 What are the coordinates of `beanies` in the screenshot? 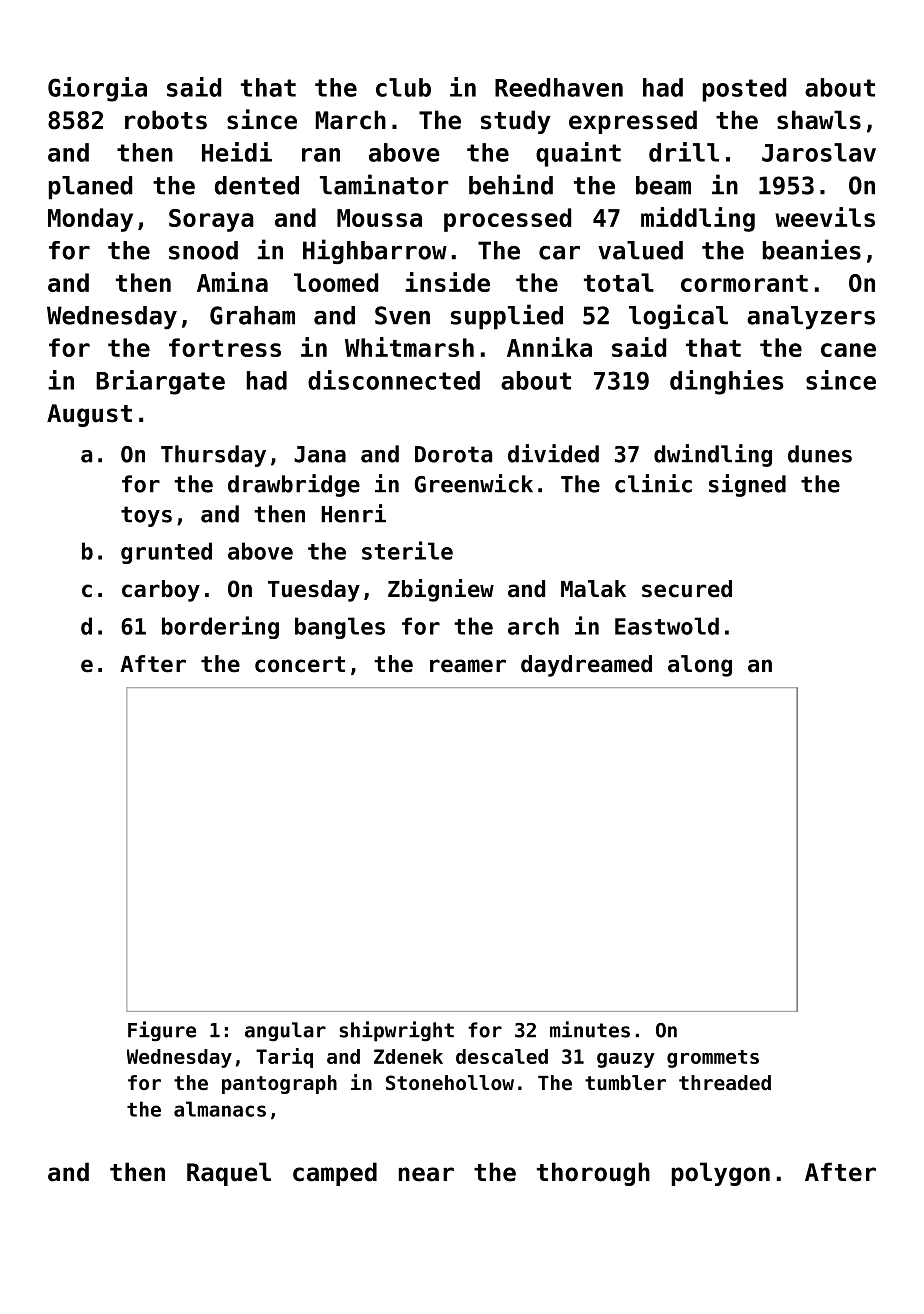 It's located at (812, 249).
